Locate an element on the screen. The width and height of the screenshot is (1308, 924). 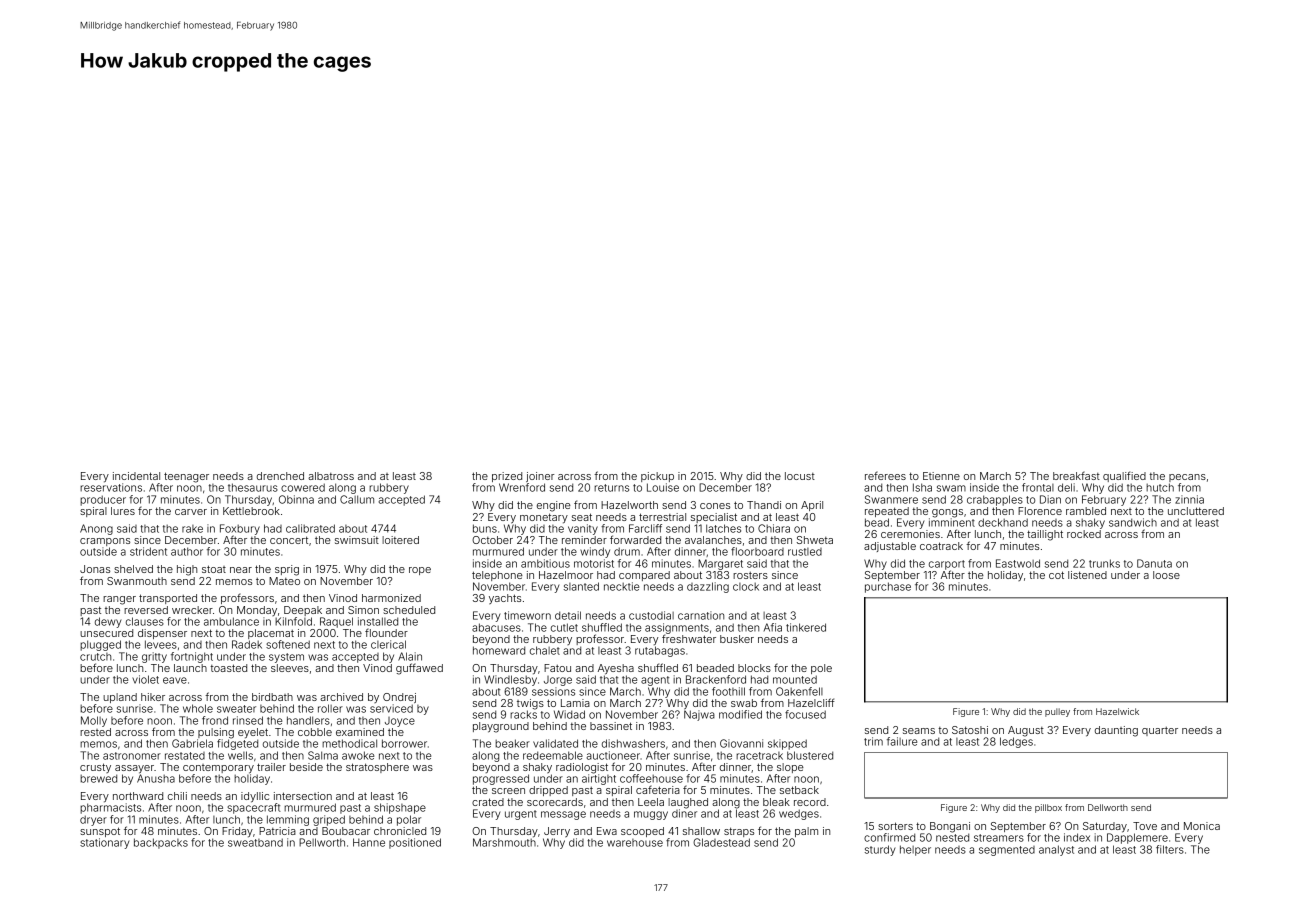
Brackenford is located at coordinates (716, 679).
